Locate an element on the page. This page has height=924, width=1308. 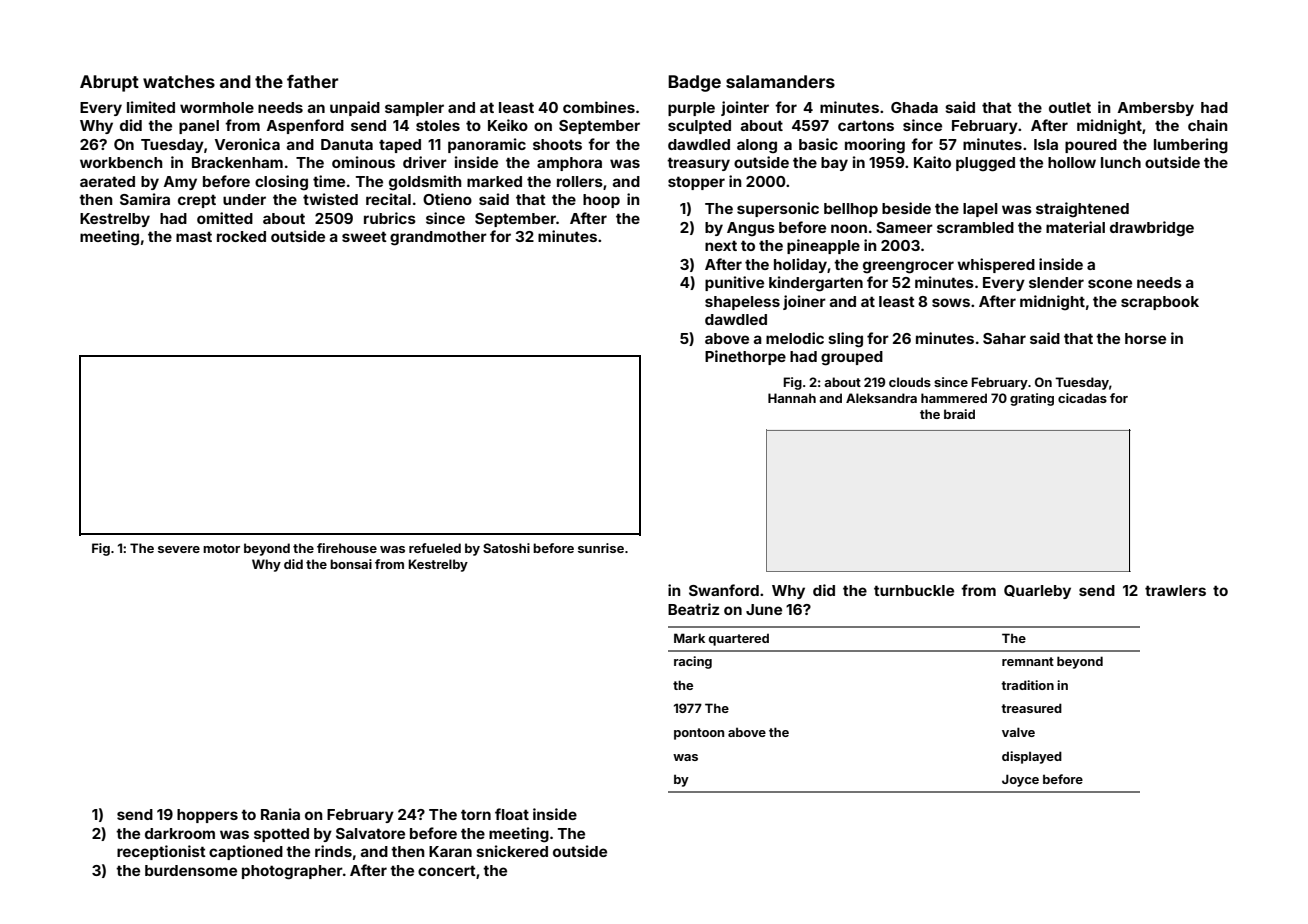
Joyce is located at coordinates (1020, 780).
